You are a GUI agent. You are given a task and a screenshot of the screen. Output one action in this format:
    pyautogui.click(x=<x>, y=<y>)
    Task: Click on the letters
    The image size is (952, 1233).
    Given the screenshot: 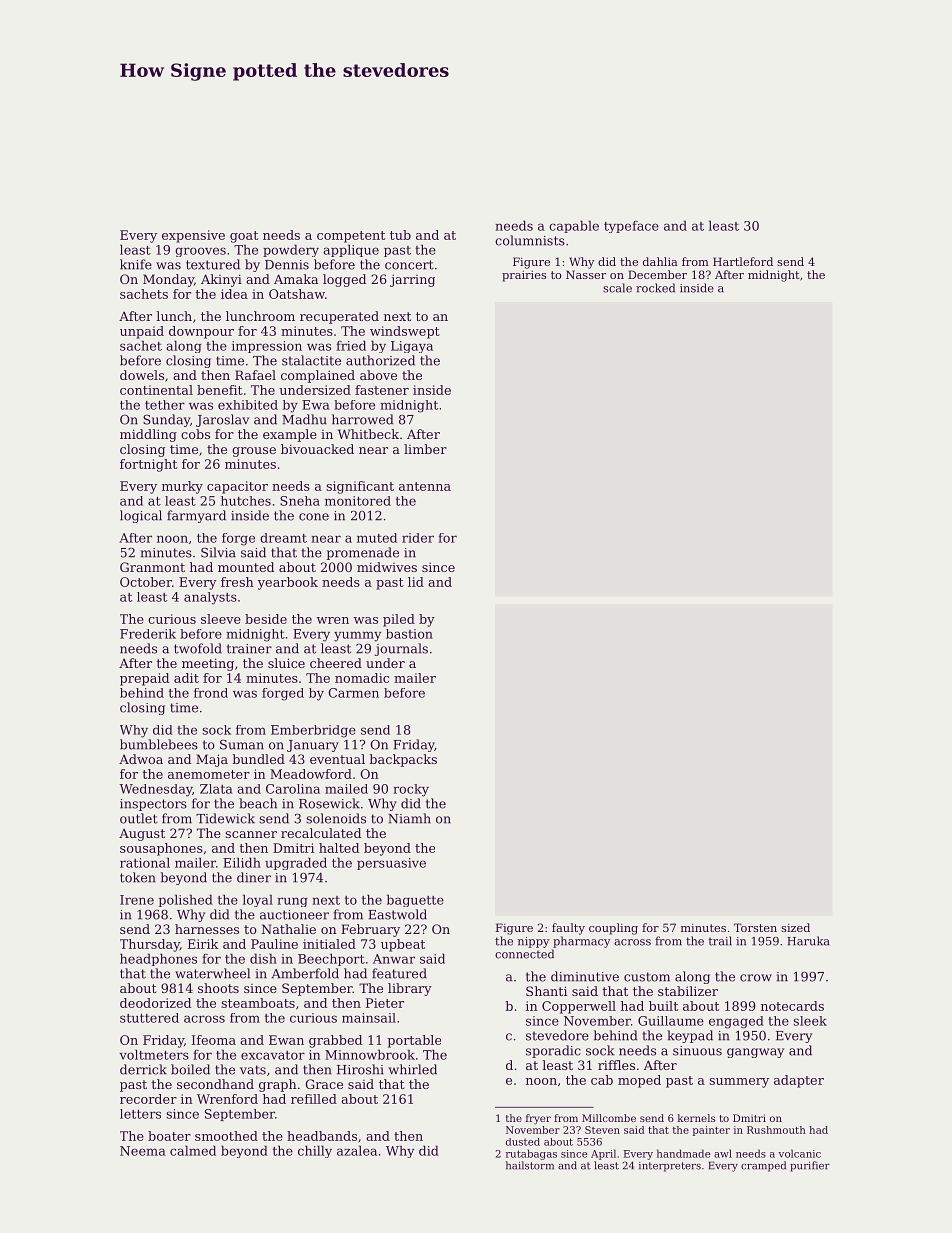 What is the action you would take?
    pyautogui.click(x=140, y=1114)
